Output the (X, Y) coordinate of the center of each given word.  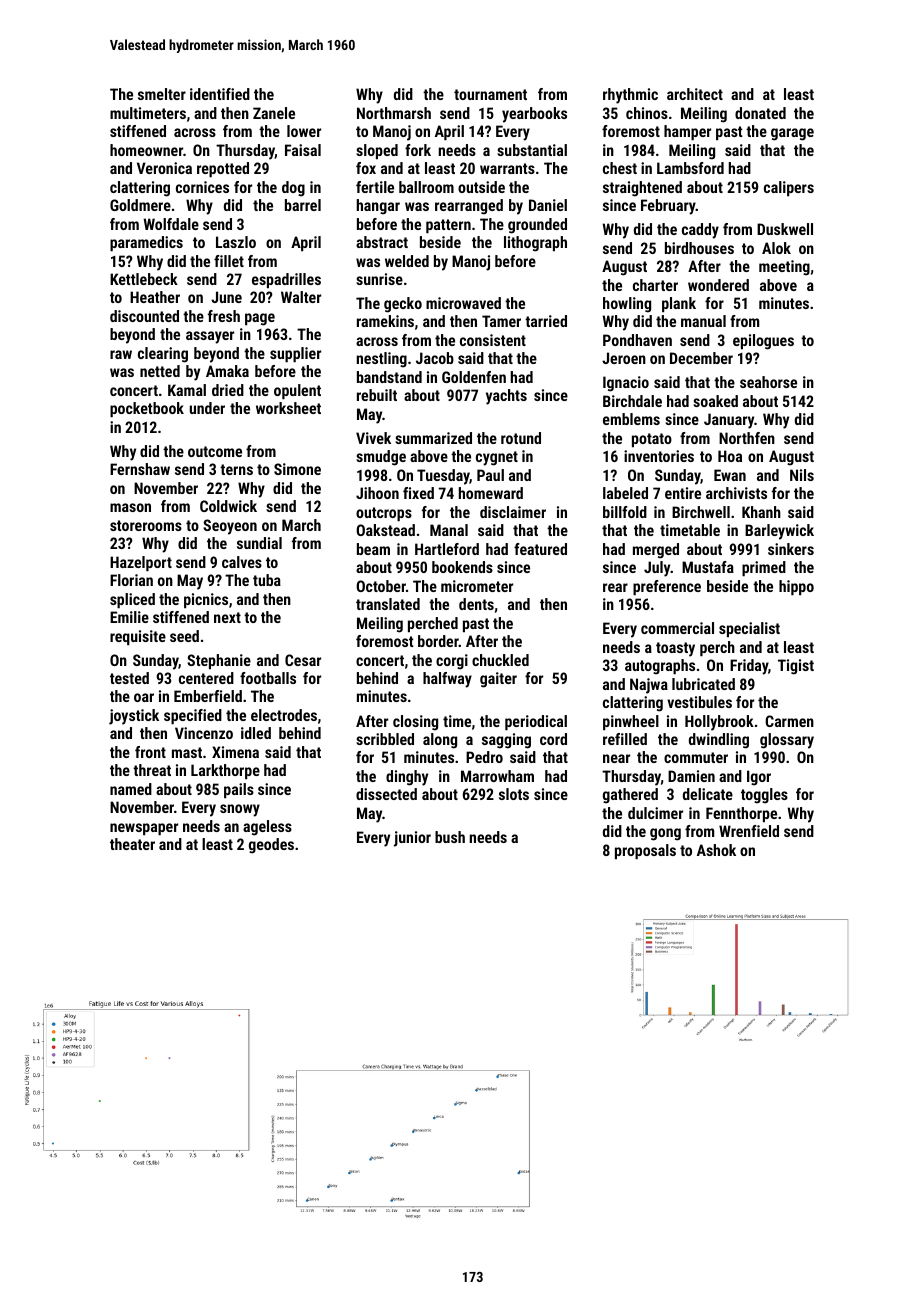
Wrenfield (749, 831)
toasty (675, 649)
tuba (267, 580)
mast (187, 752)
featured (540, 549)
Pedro (484, 757)
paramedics (146, 243)
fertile (375, 187)
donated (760, 113)
